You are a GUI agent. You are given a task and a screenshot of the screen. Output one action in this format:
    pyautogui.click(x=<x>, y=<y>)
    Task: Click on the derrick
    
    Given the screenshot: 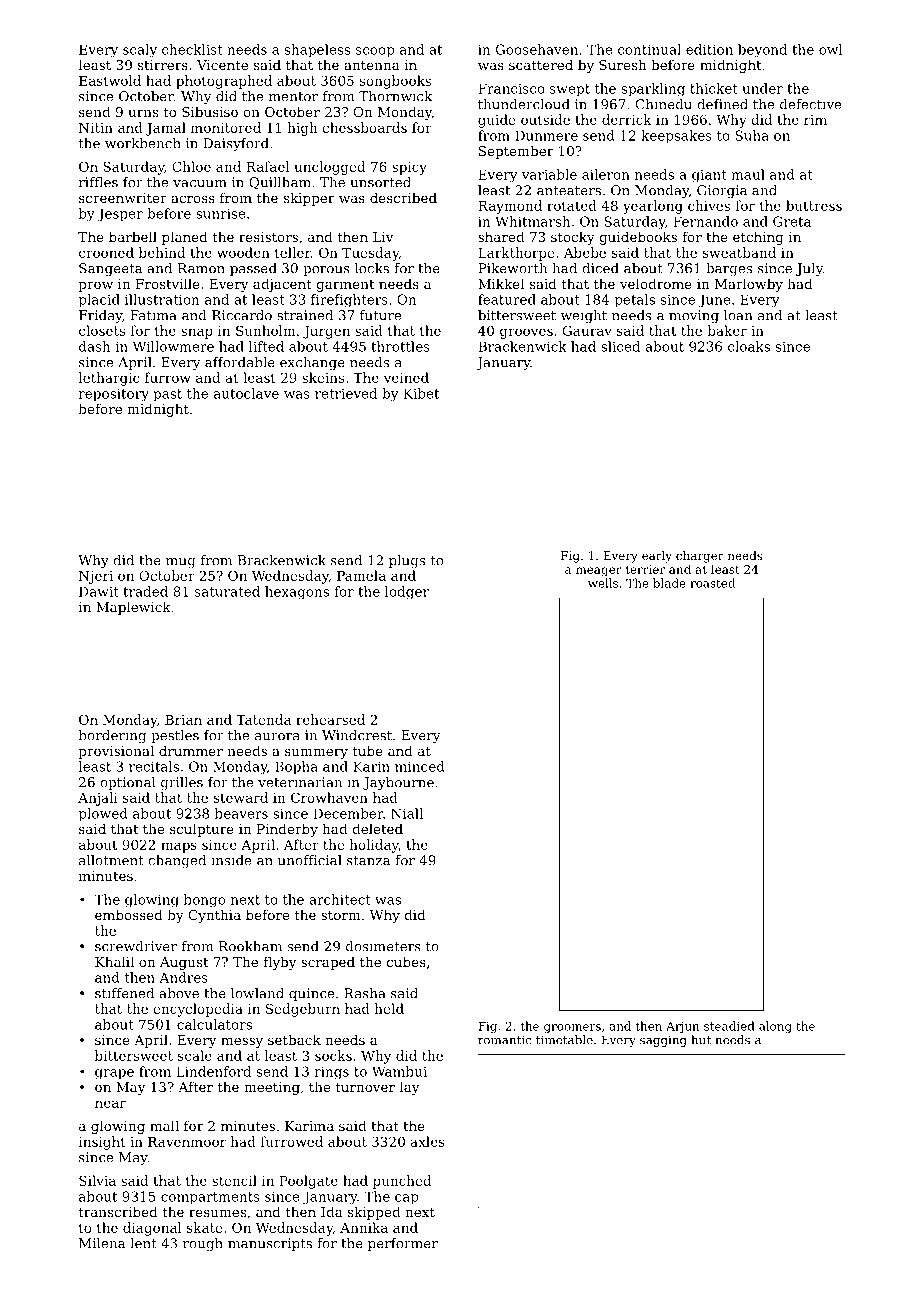 What is the action you would take?
    pyautogui.click(x=627, y=119)
